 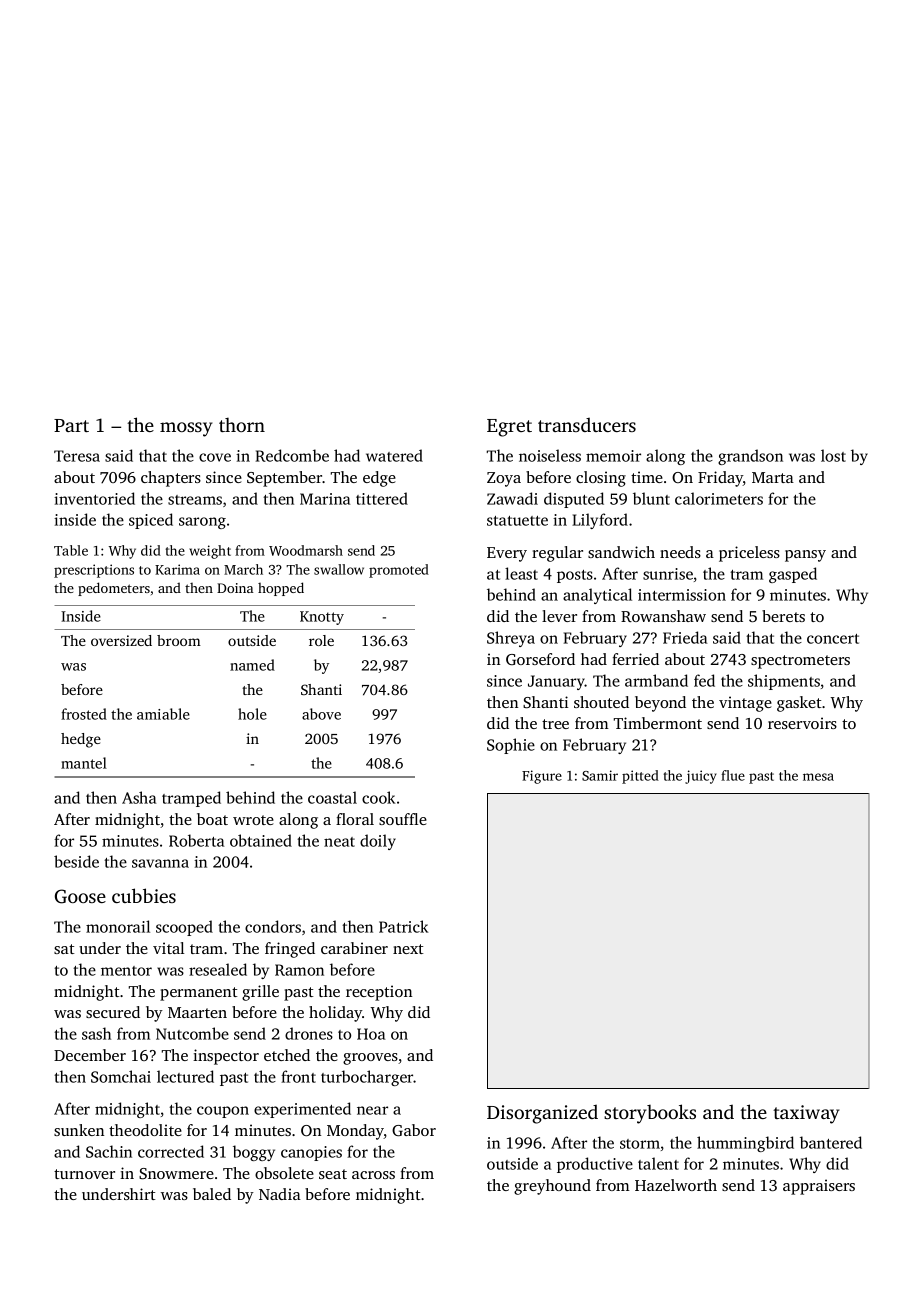 I want to click on January, so click(x=556, y=682).
